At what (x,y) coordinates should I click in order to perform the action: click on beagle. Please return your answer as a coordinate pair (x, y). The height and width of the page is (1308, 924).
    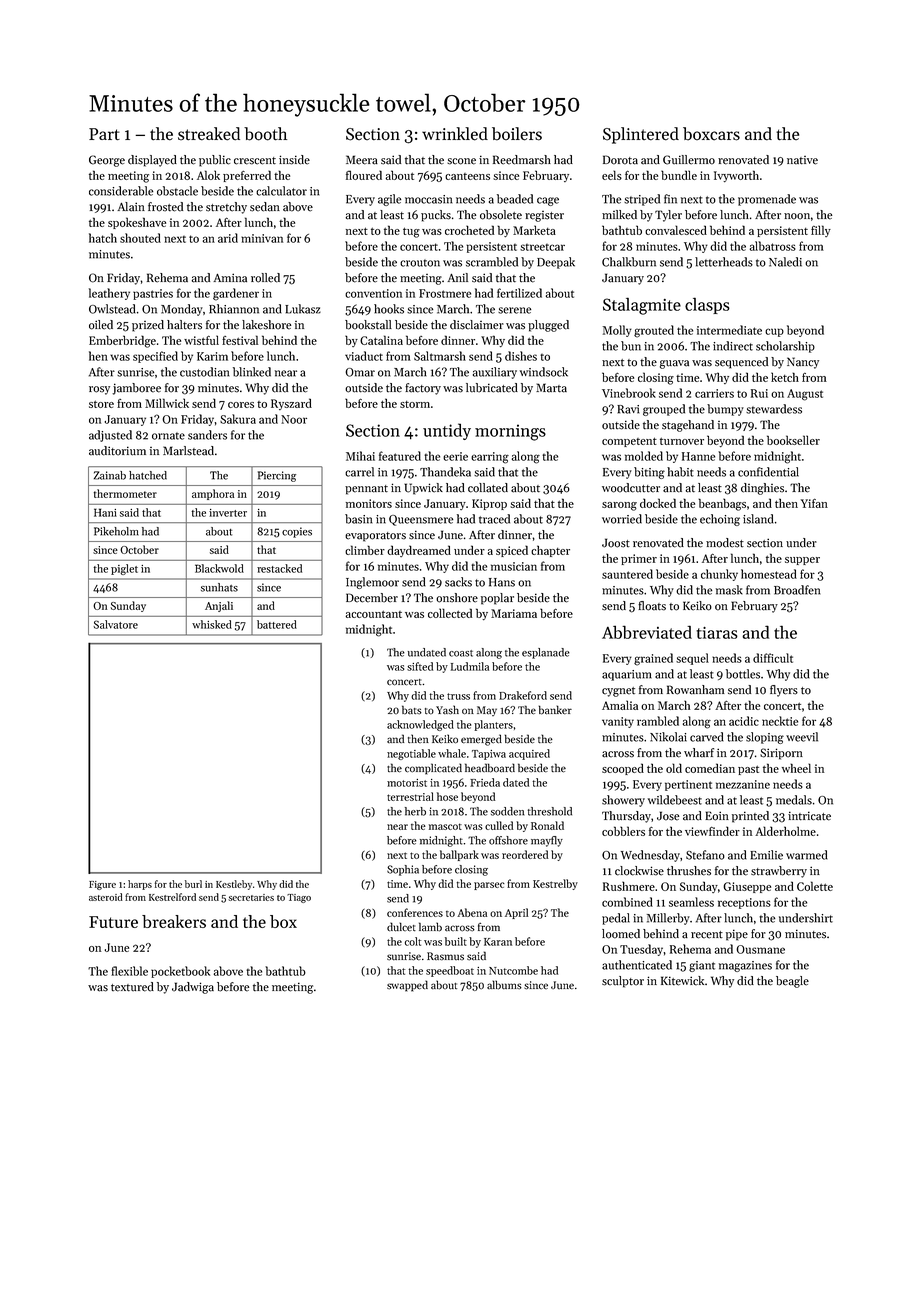
    Looking at the image, I should click on (792, 982).
